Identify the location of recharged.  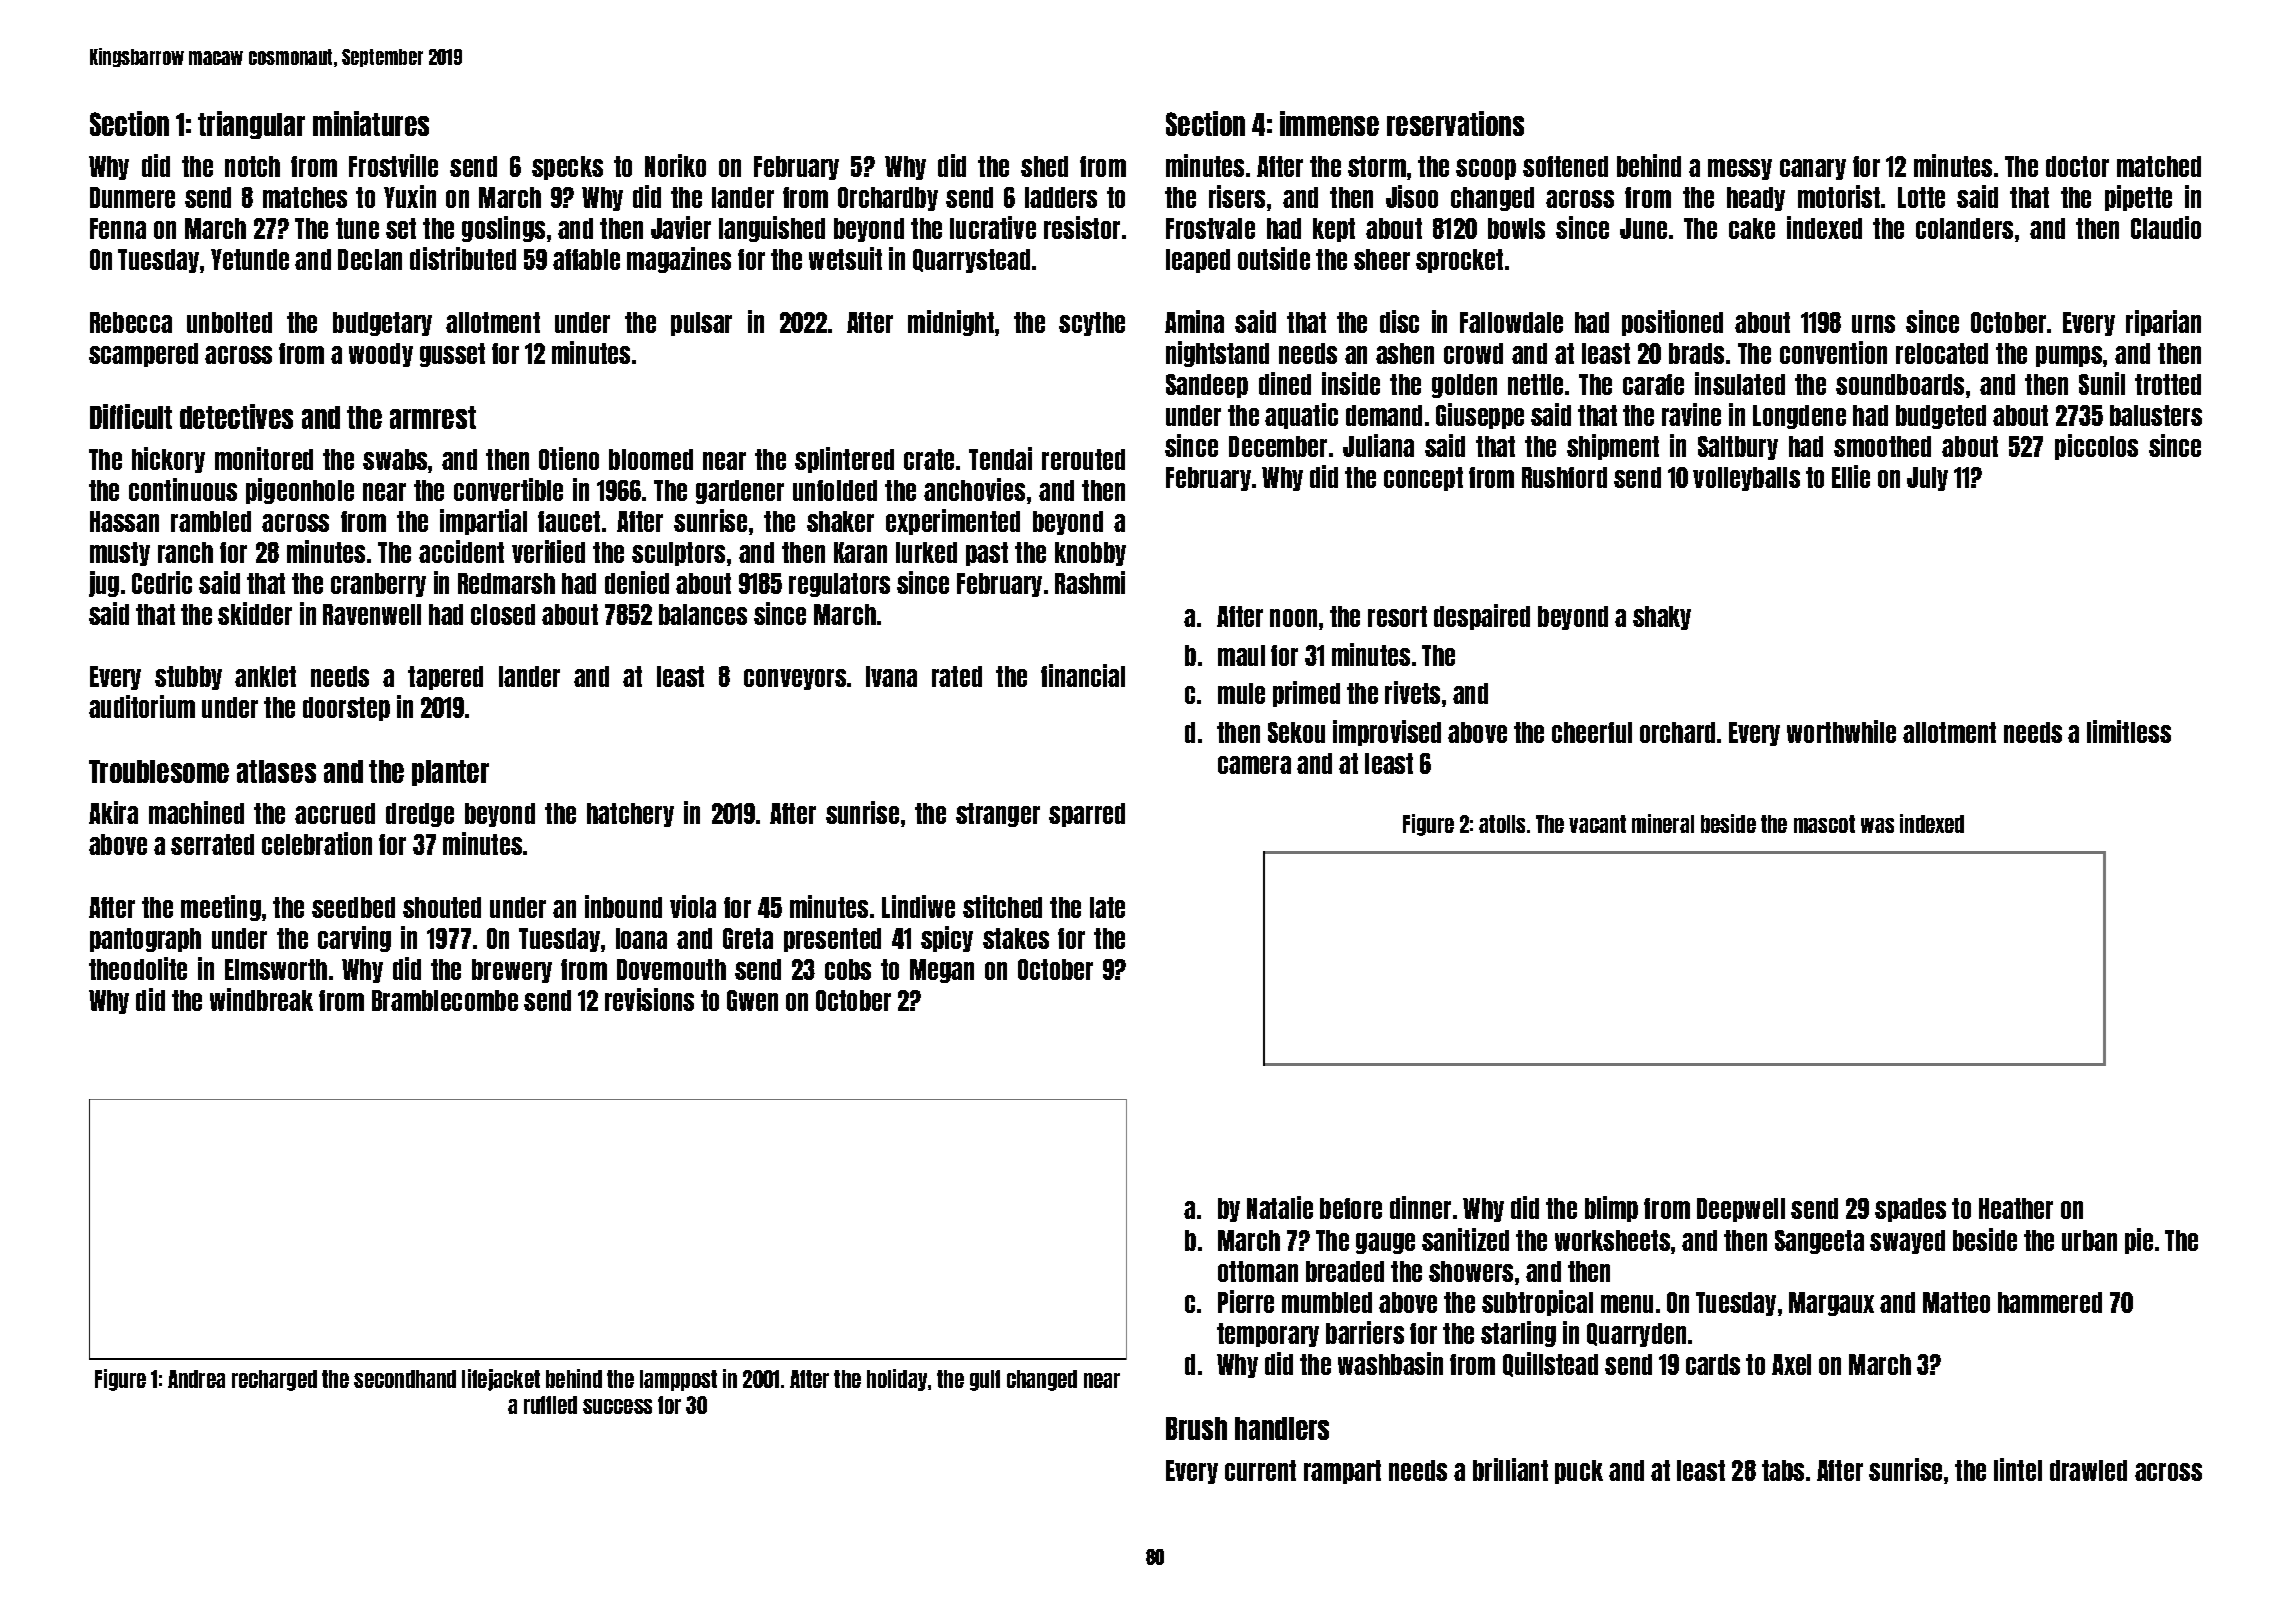
(274, 1380).
